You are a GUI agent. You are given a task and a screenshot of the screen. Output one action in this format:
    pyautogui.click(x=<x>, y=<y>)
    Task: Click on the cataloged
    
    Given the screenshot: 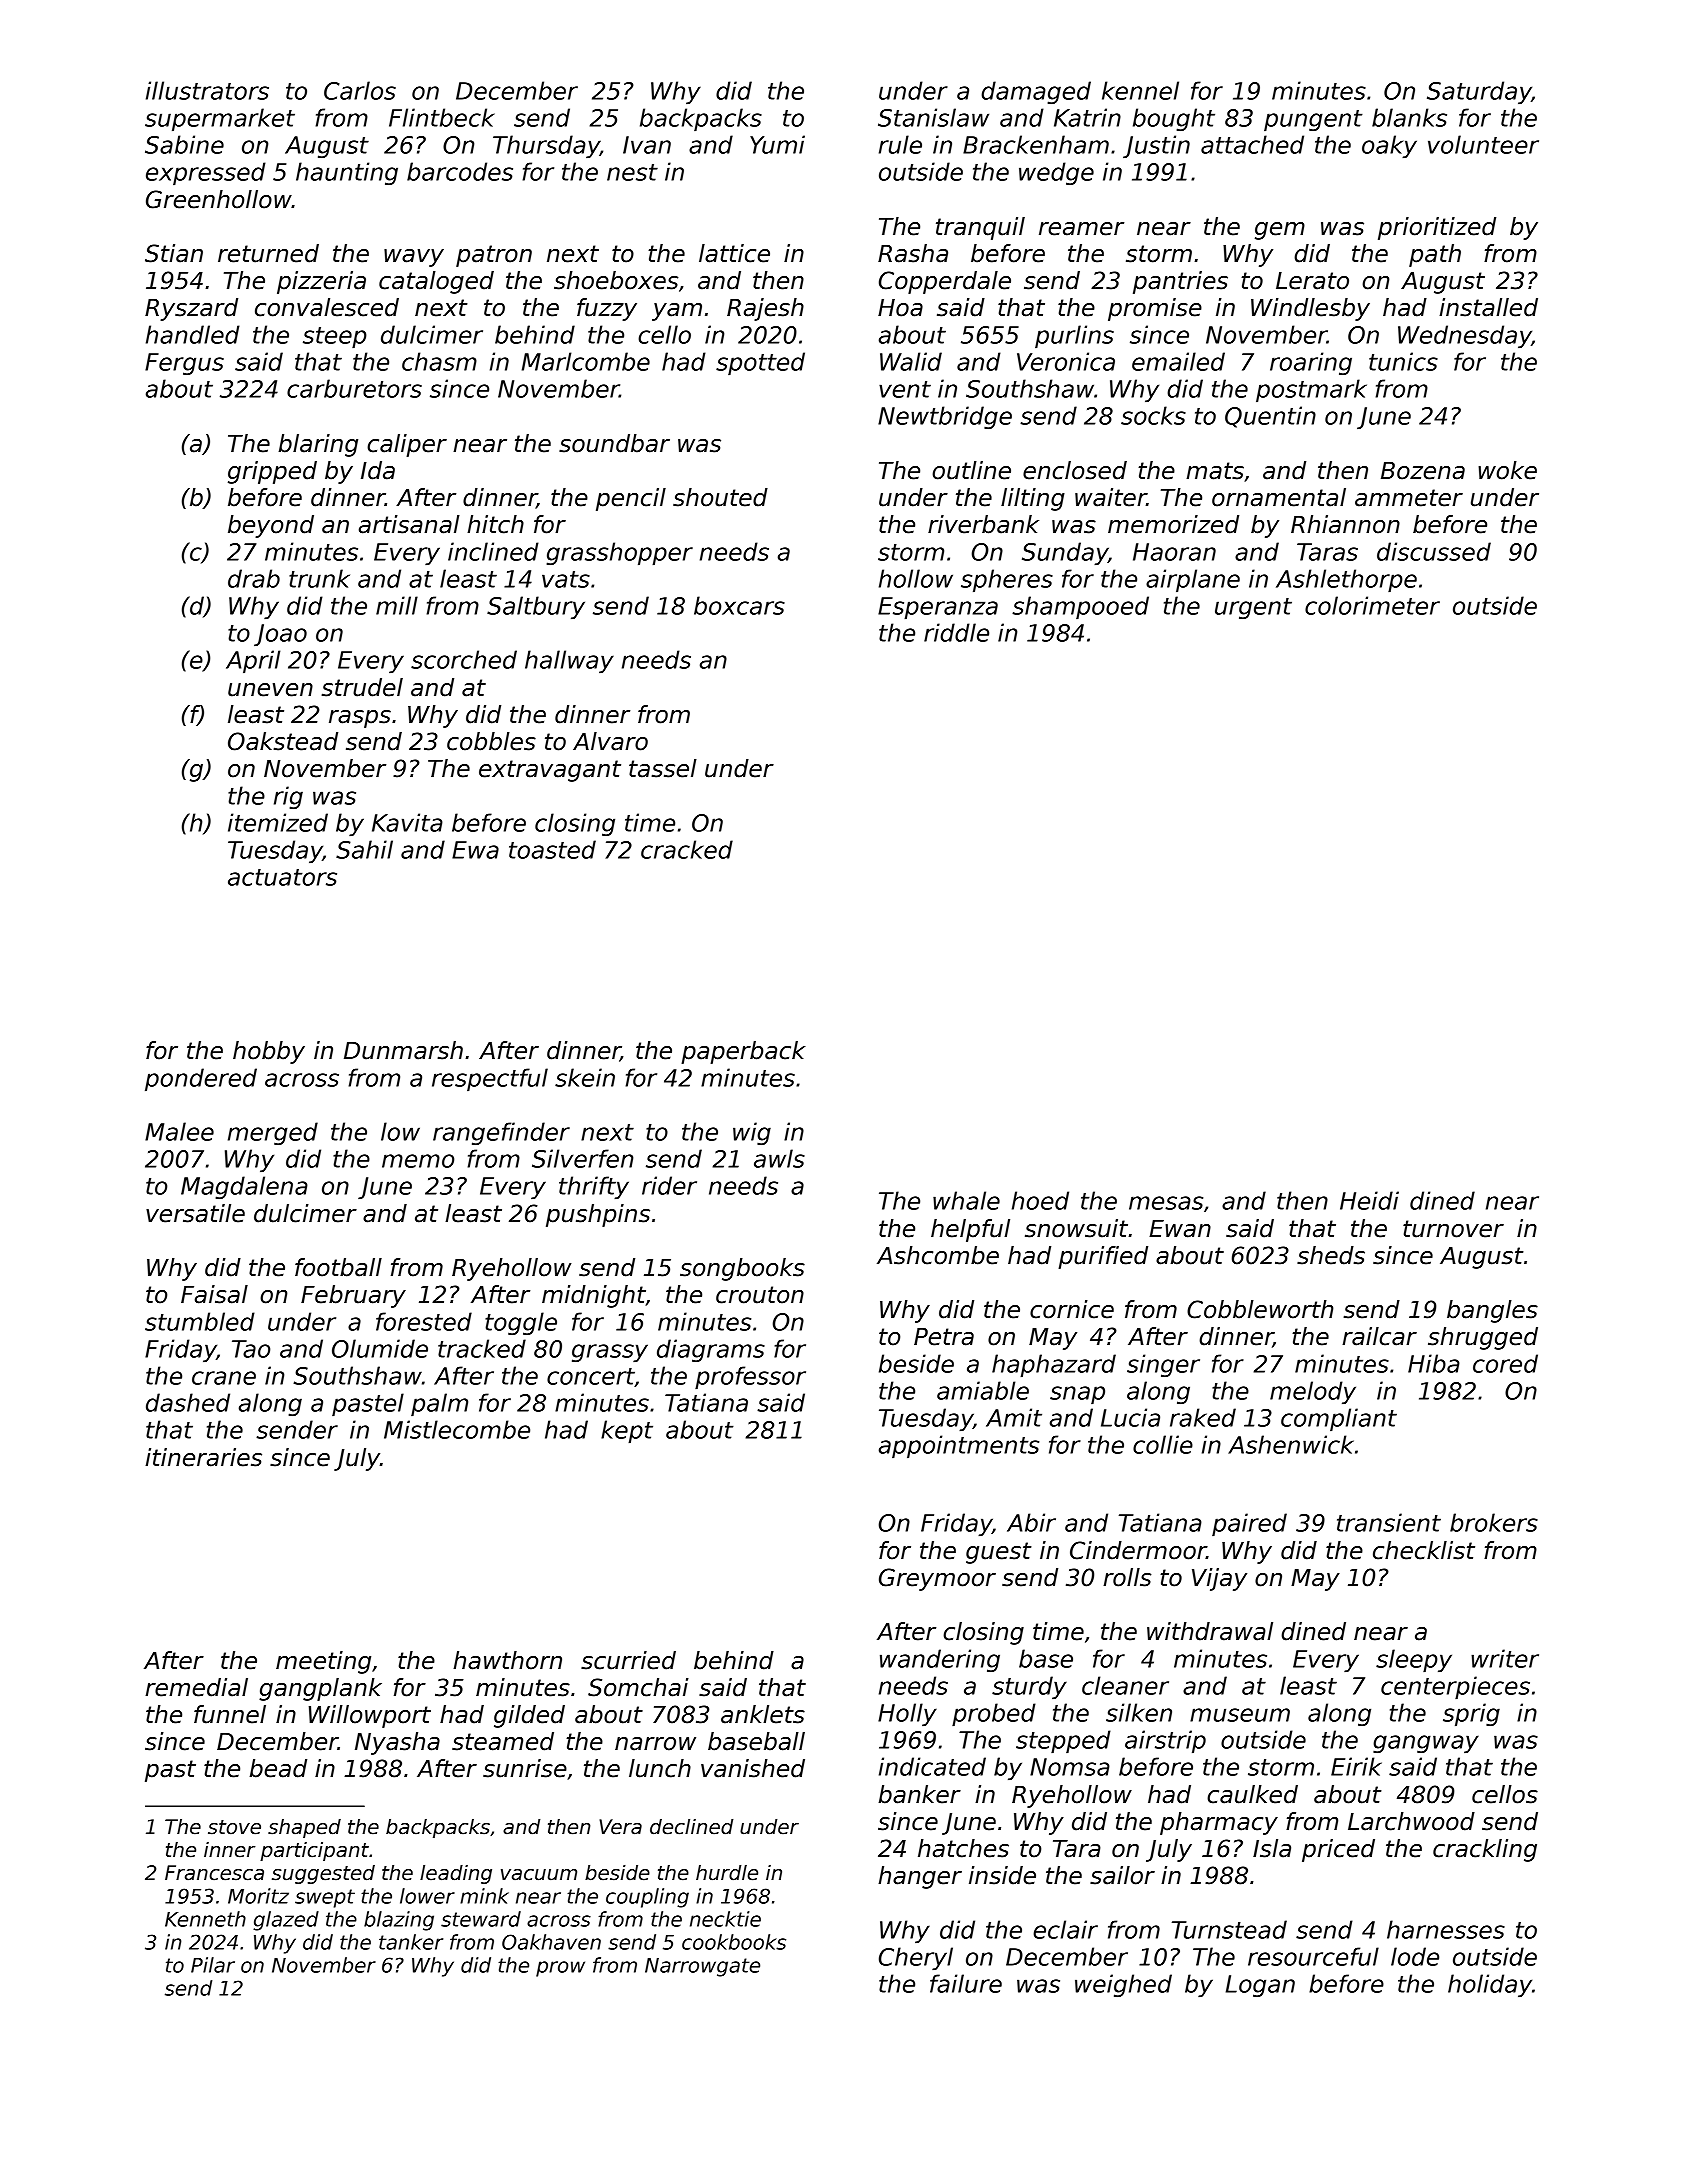 What is the action you would take?
    pyautogui.click(x=436, y=282)
